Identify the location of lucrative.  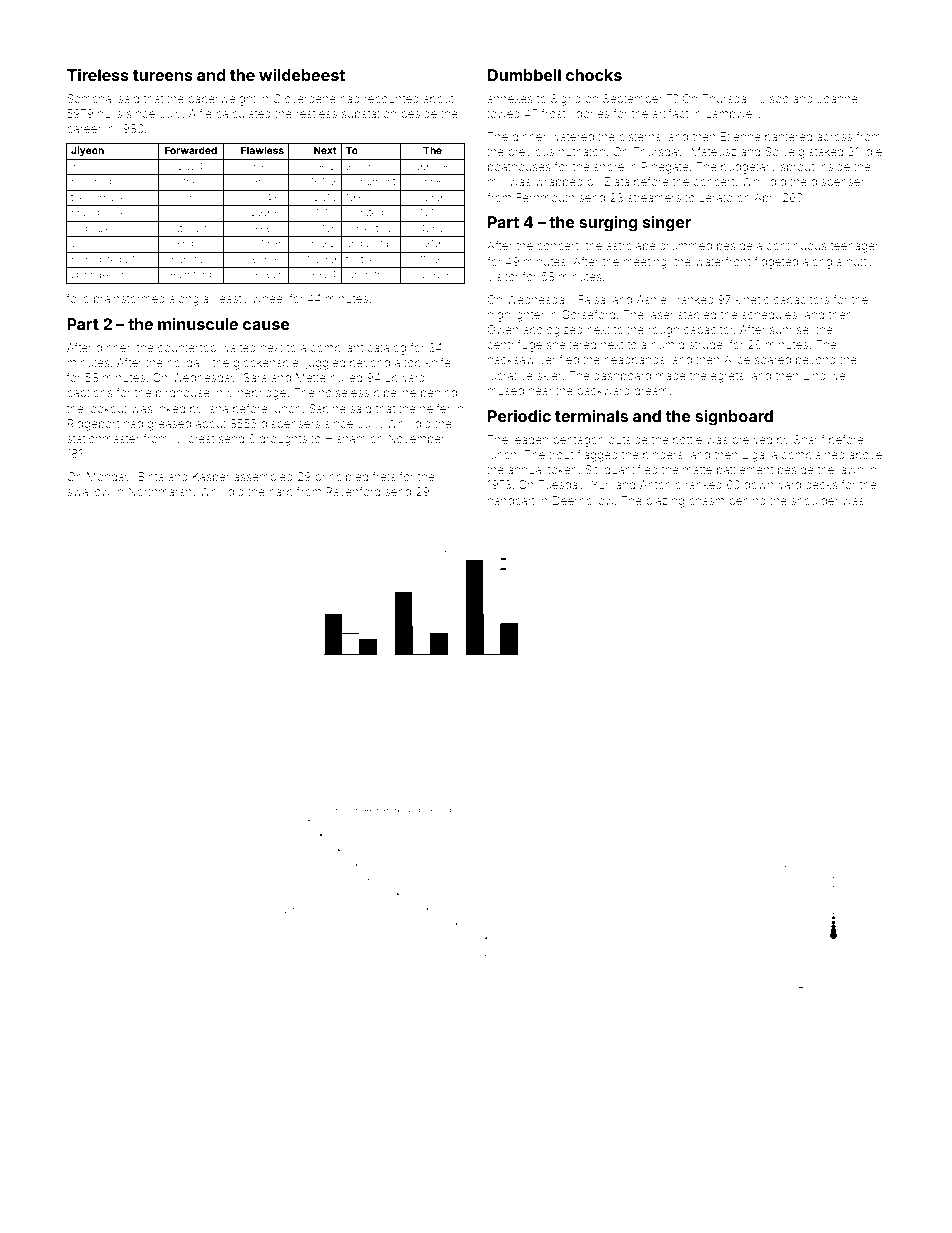
(510, 375).
